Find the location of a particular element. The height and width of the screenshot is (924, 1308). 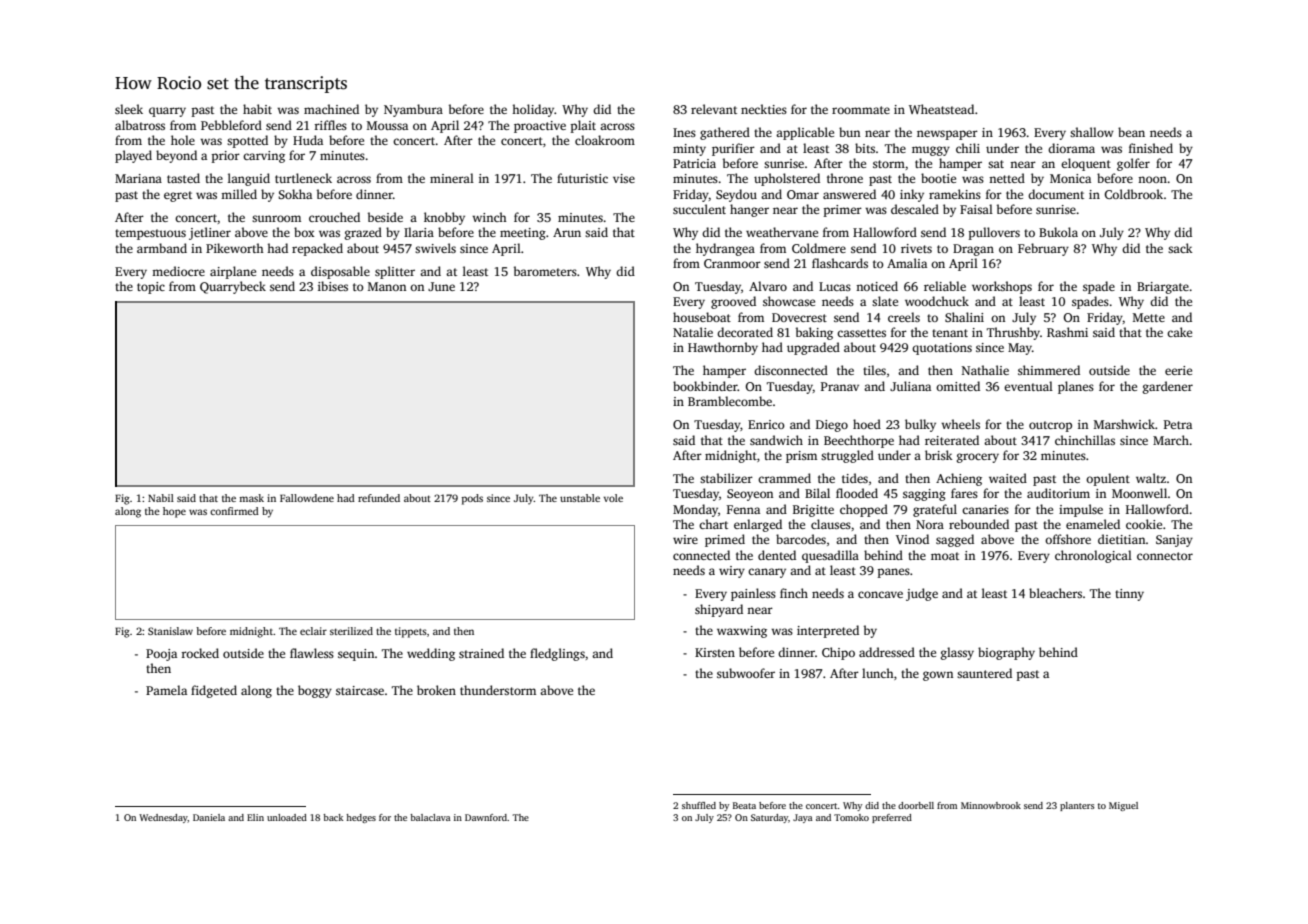

barometers is located at coordinates (545, 271).
